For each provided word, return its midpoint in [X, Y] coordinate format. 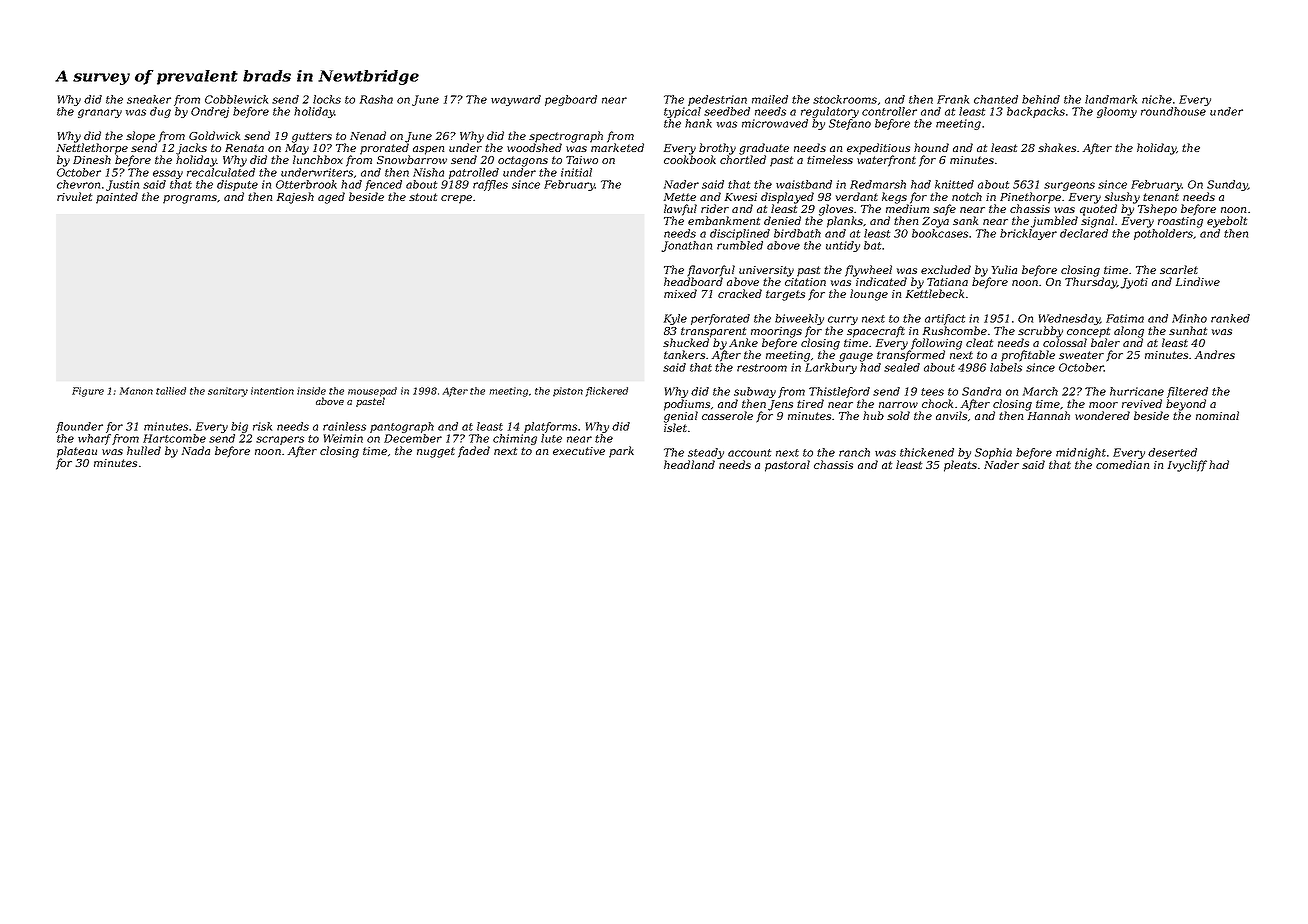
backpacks [1036, 112]
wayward [516, 100]
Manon [136, 391]
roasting [1180, 222]
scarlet [1179, 269]
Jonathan [687, 246]
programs [190, 199]
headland [689, 464]
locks [327, 99]
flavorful [711, 271]
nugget [436, 452]
